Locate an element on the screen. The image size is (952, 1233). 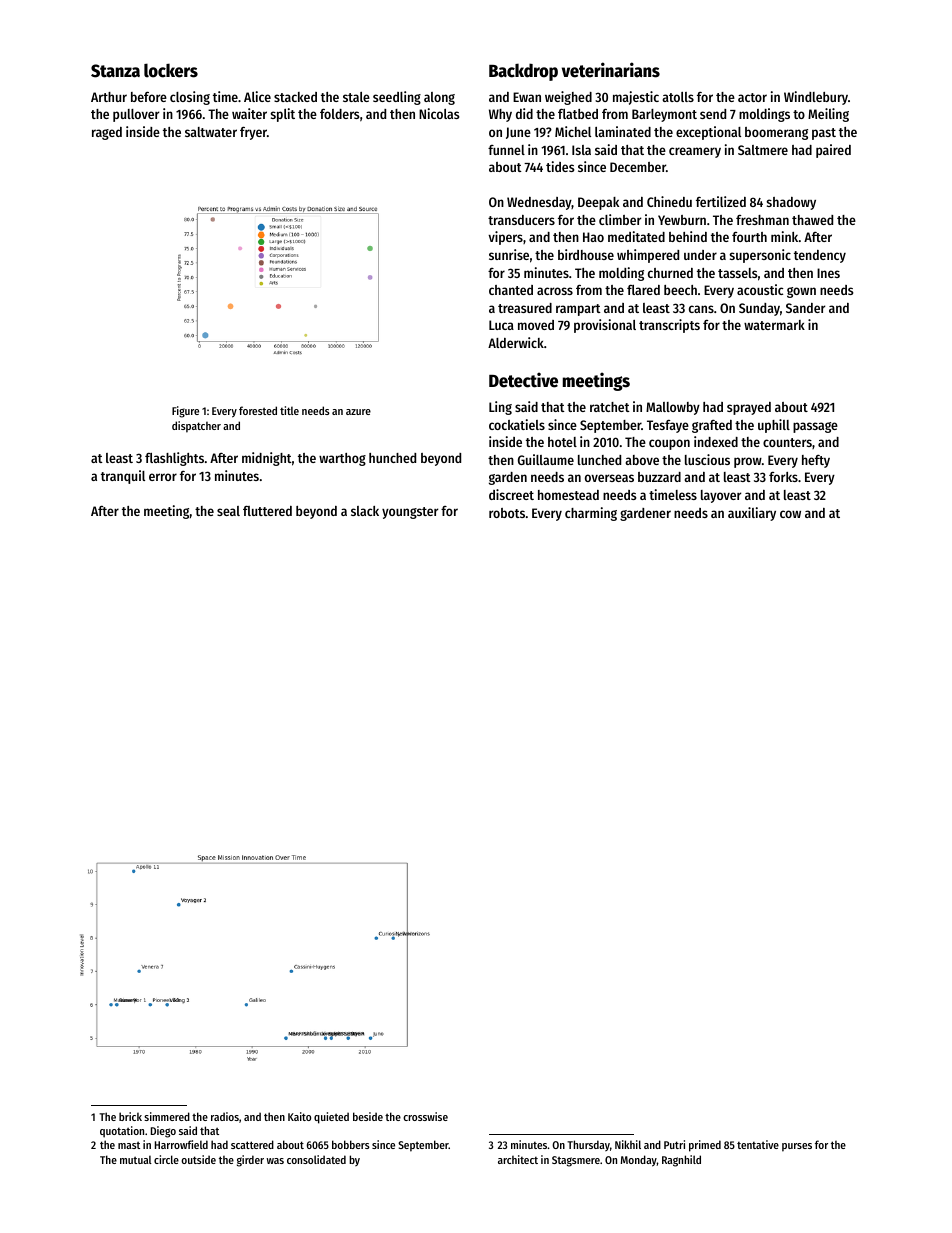
Kaito is located at coordinates (299, 1116).
